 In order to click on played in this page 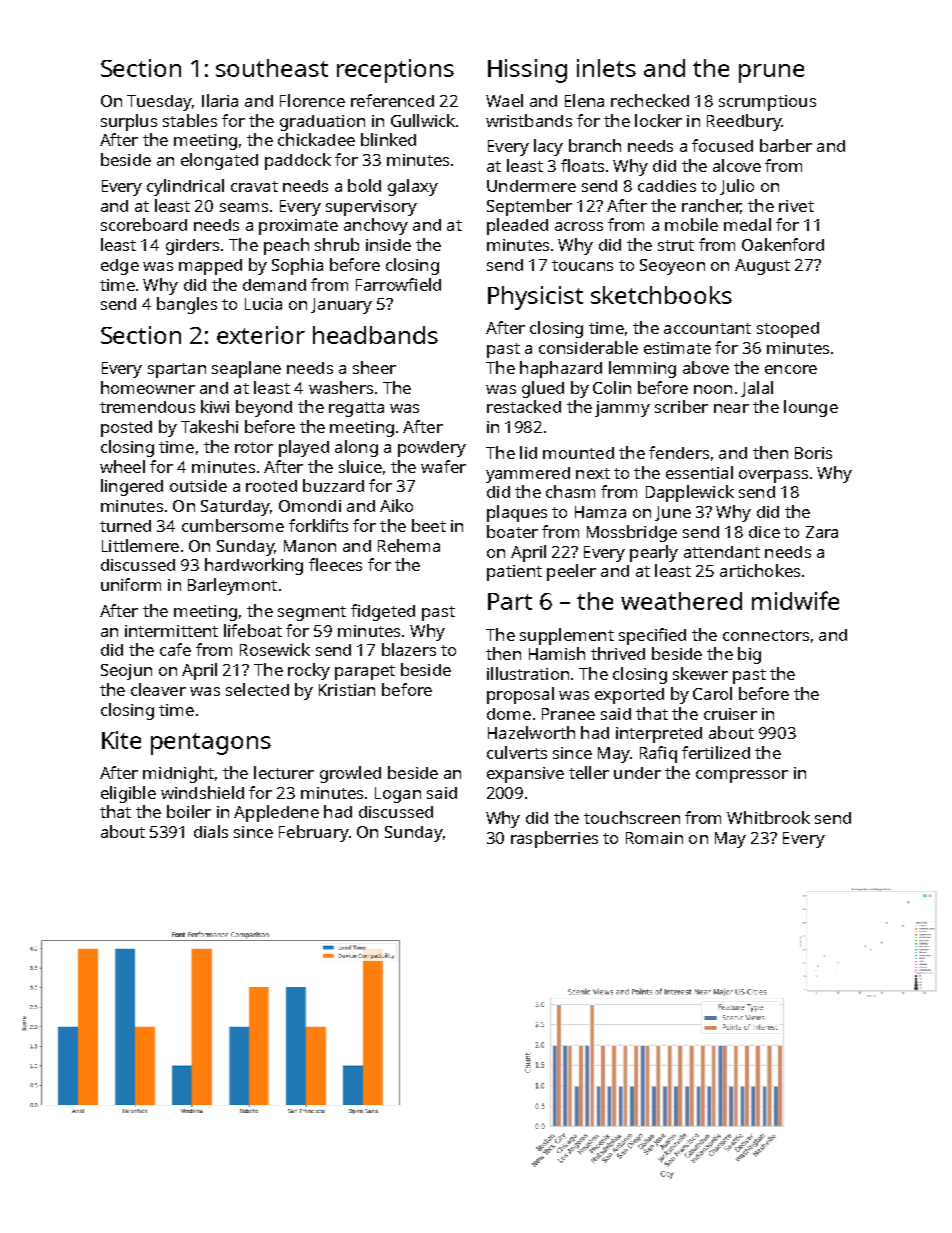, I will do `click(304, 448)`.
